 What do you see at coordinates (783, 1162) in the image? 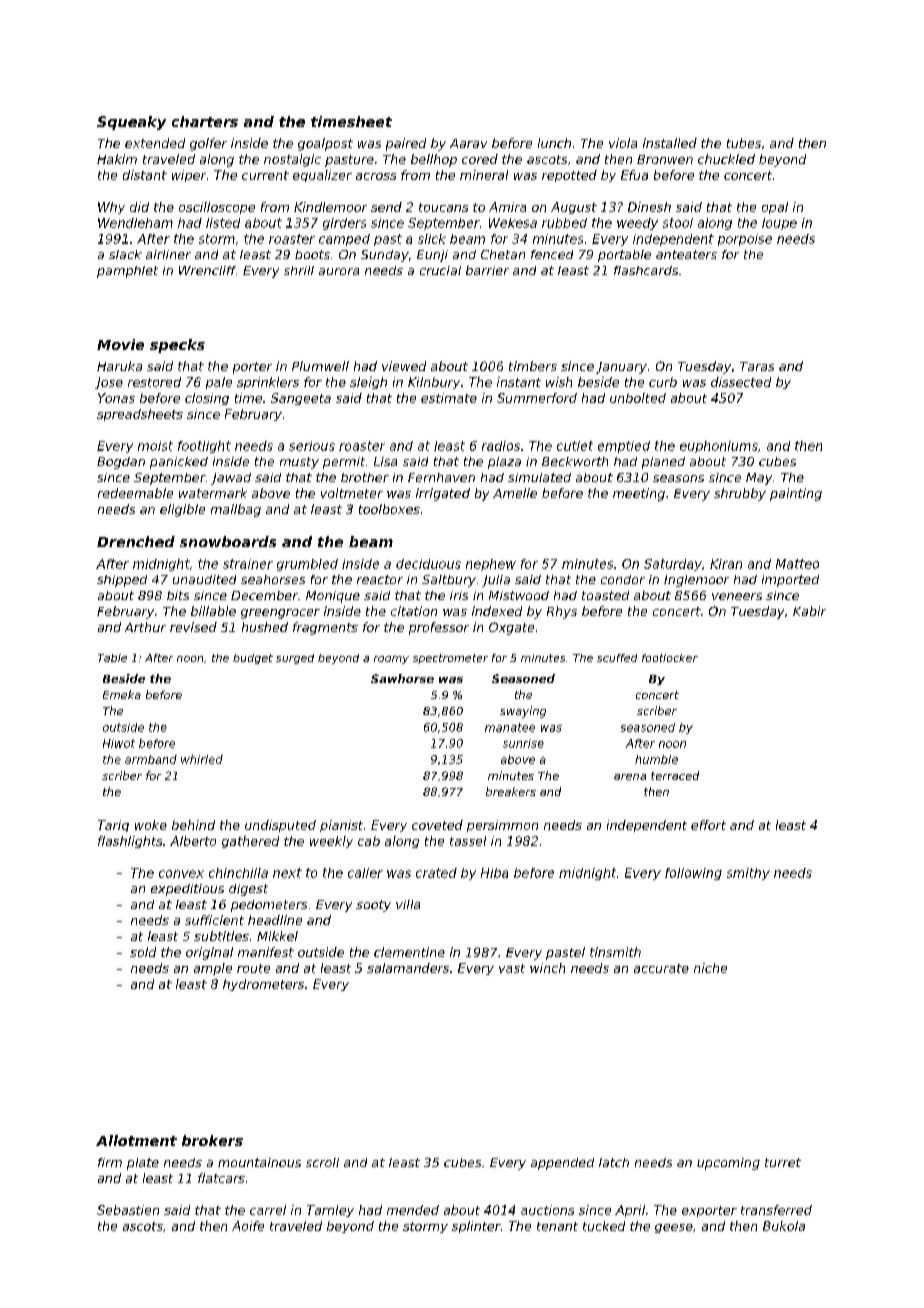
I see `turret` at bounding box center [783, 1162].
